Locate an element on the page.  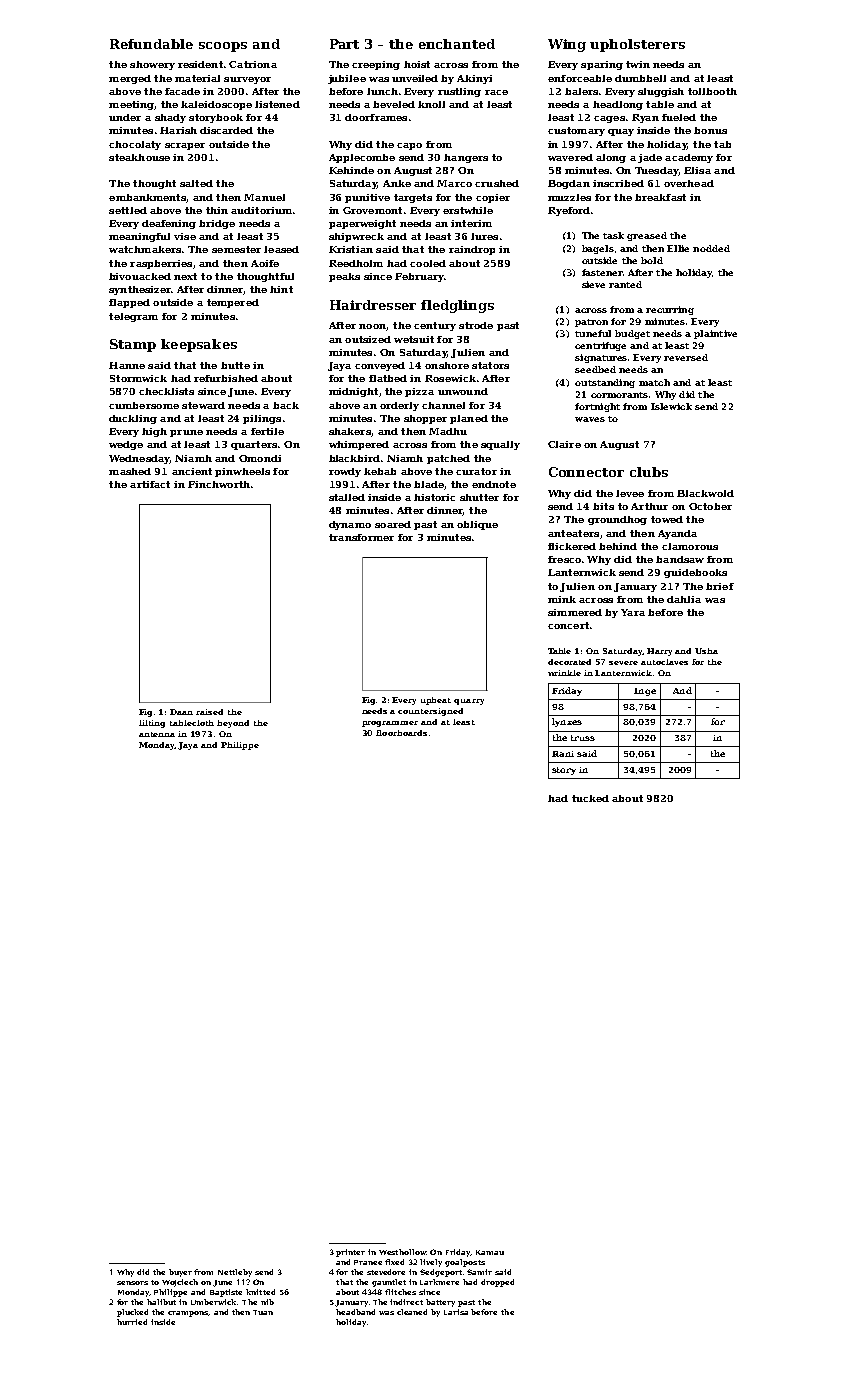
tucked is located at coordinates (590, 798).
